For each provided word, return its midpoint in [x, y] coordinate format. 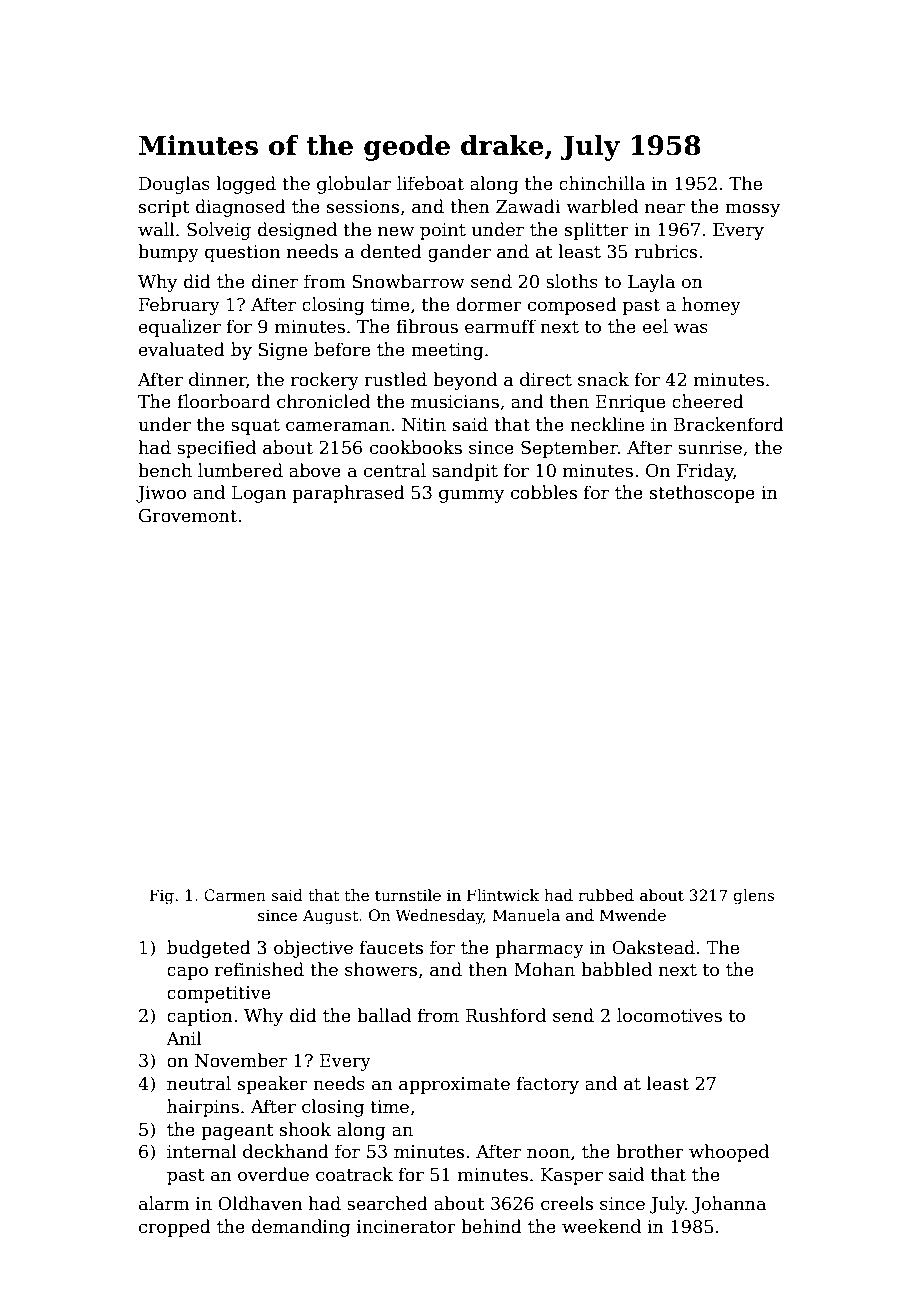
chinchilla [602, 183]
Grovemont [188, 516]
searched [387, 1203]
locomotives [669, 1015]
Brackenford [729, 424]
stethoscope [702, 494]
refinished [259, 969]
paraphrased [348, 494]
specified [216, 449]
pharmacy [539, 949]
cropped [175, 1228]
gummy [471, 496]
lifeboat [430, 183]
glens [753, 897]
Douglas [174, 185]
